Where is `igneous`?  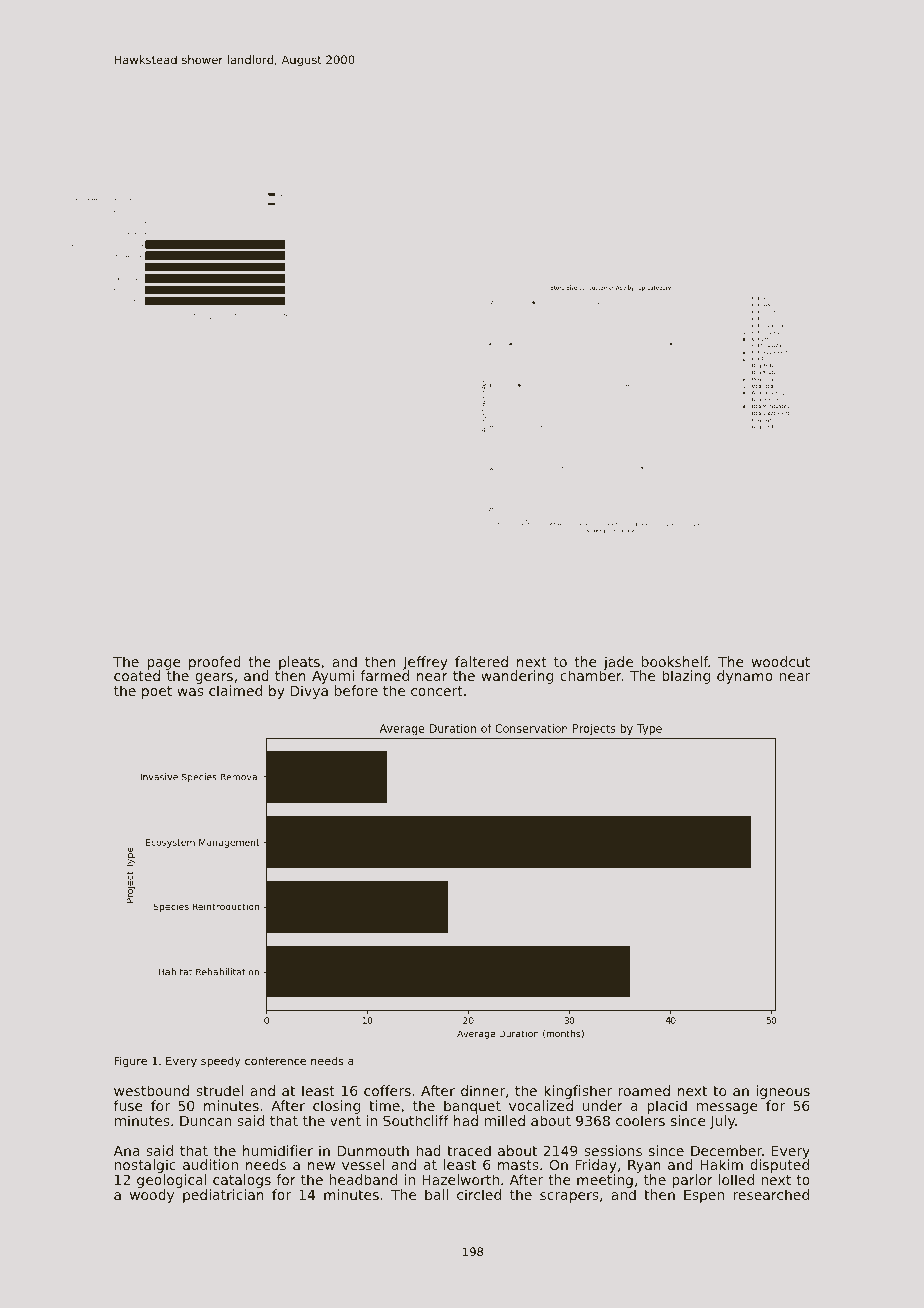
igneous is located at coordinates (783, 1092).
